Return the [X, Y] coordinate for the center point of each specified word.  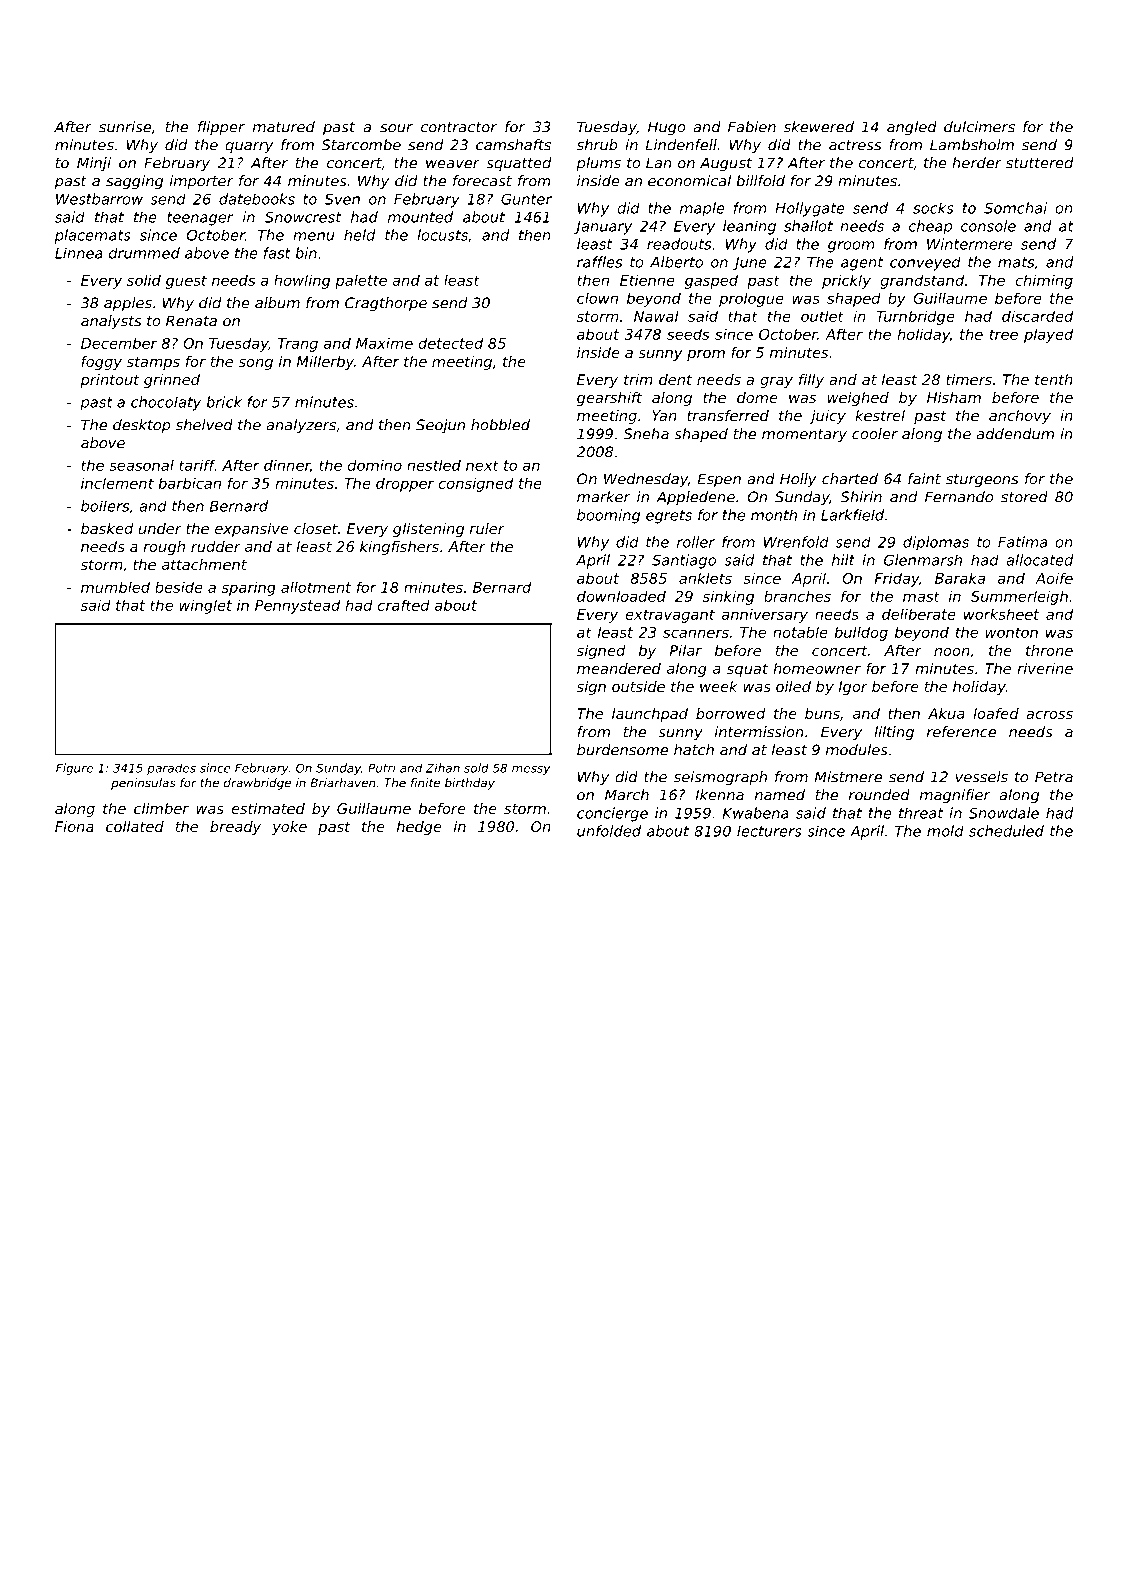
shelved [204, 425]
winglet [205, 606]
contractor [459, 127]
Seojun [440, 426]
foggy [101, 363]
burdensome [622, 750]
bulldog [861, 633]
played [1048, 335]
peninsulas [143, 784]
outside [638, 686]
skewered [819, 127]
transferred [728, 415]
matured [284, 127]
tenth [1054, 379]
